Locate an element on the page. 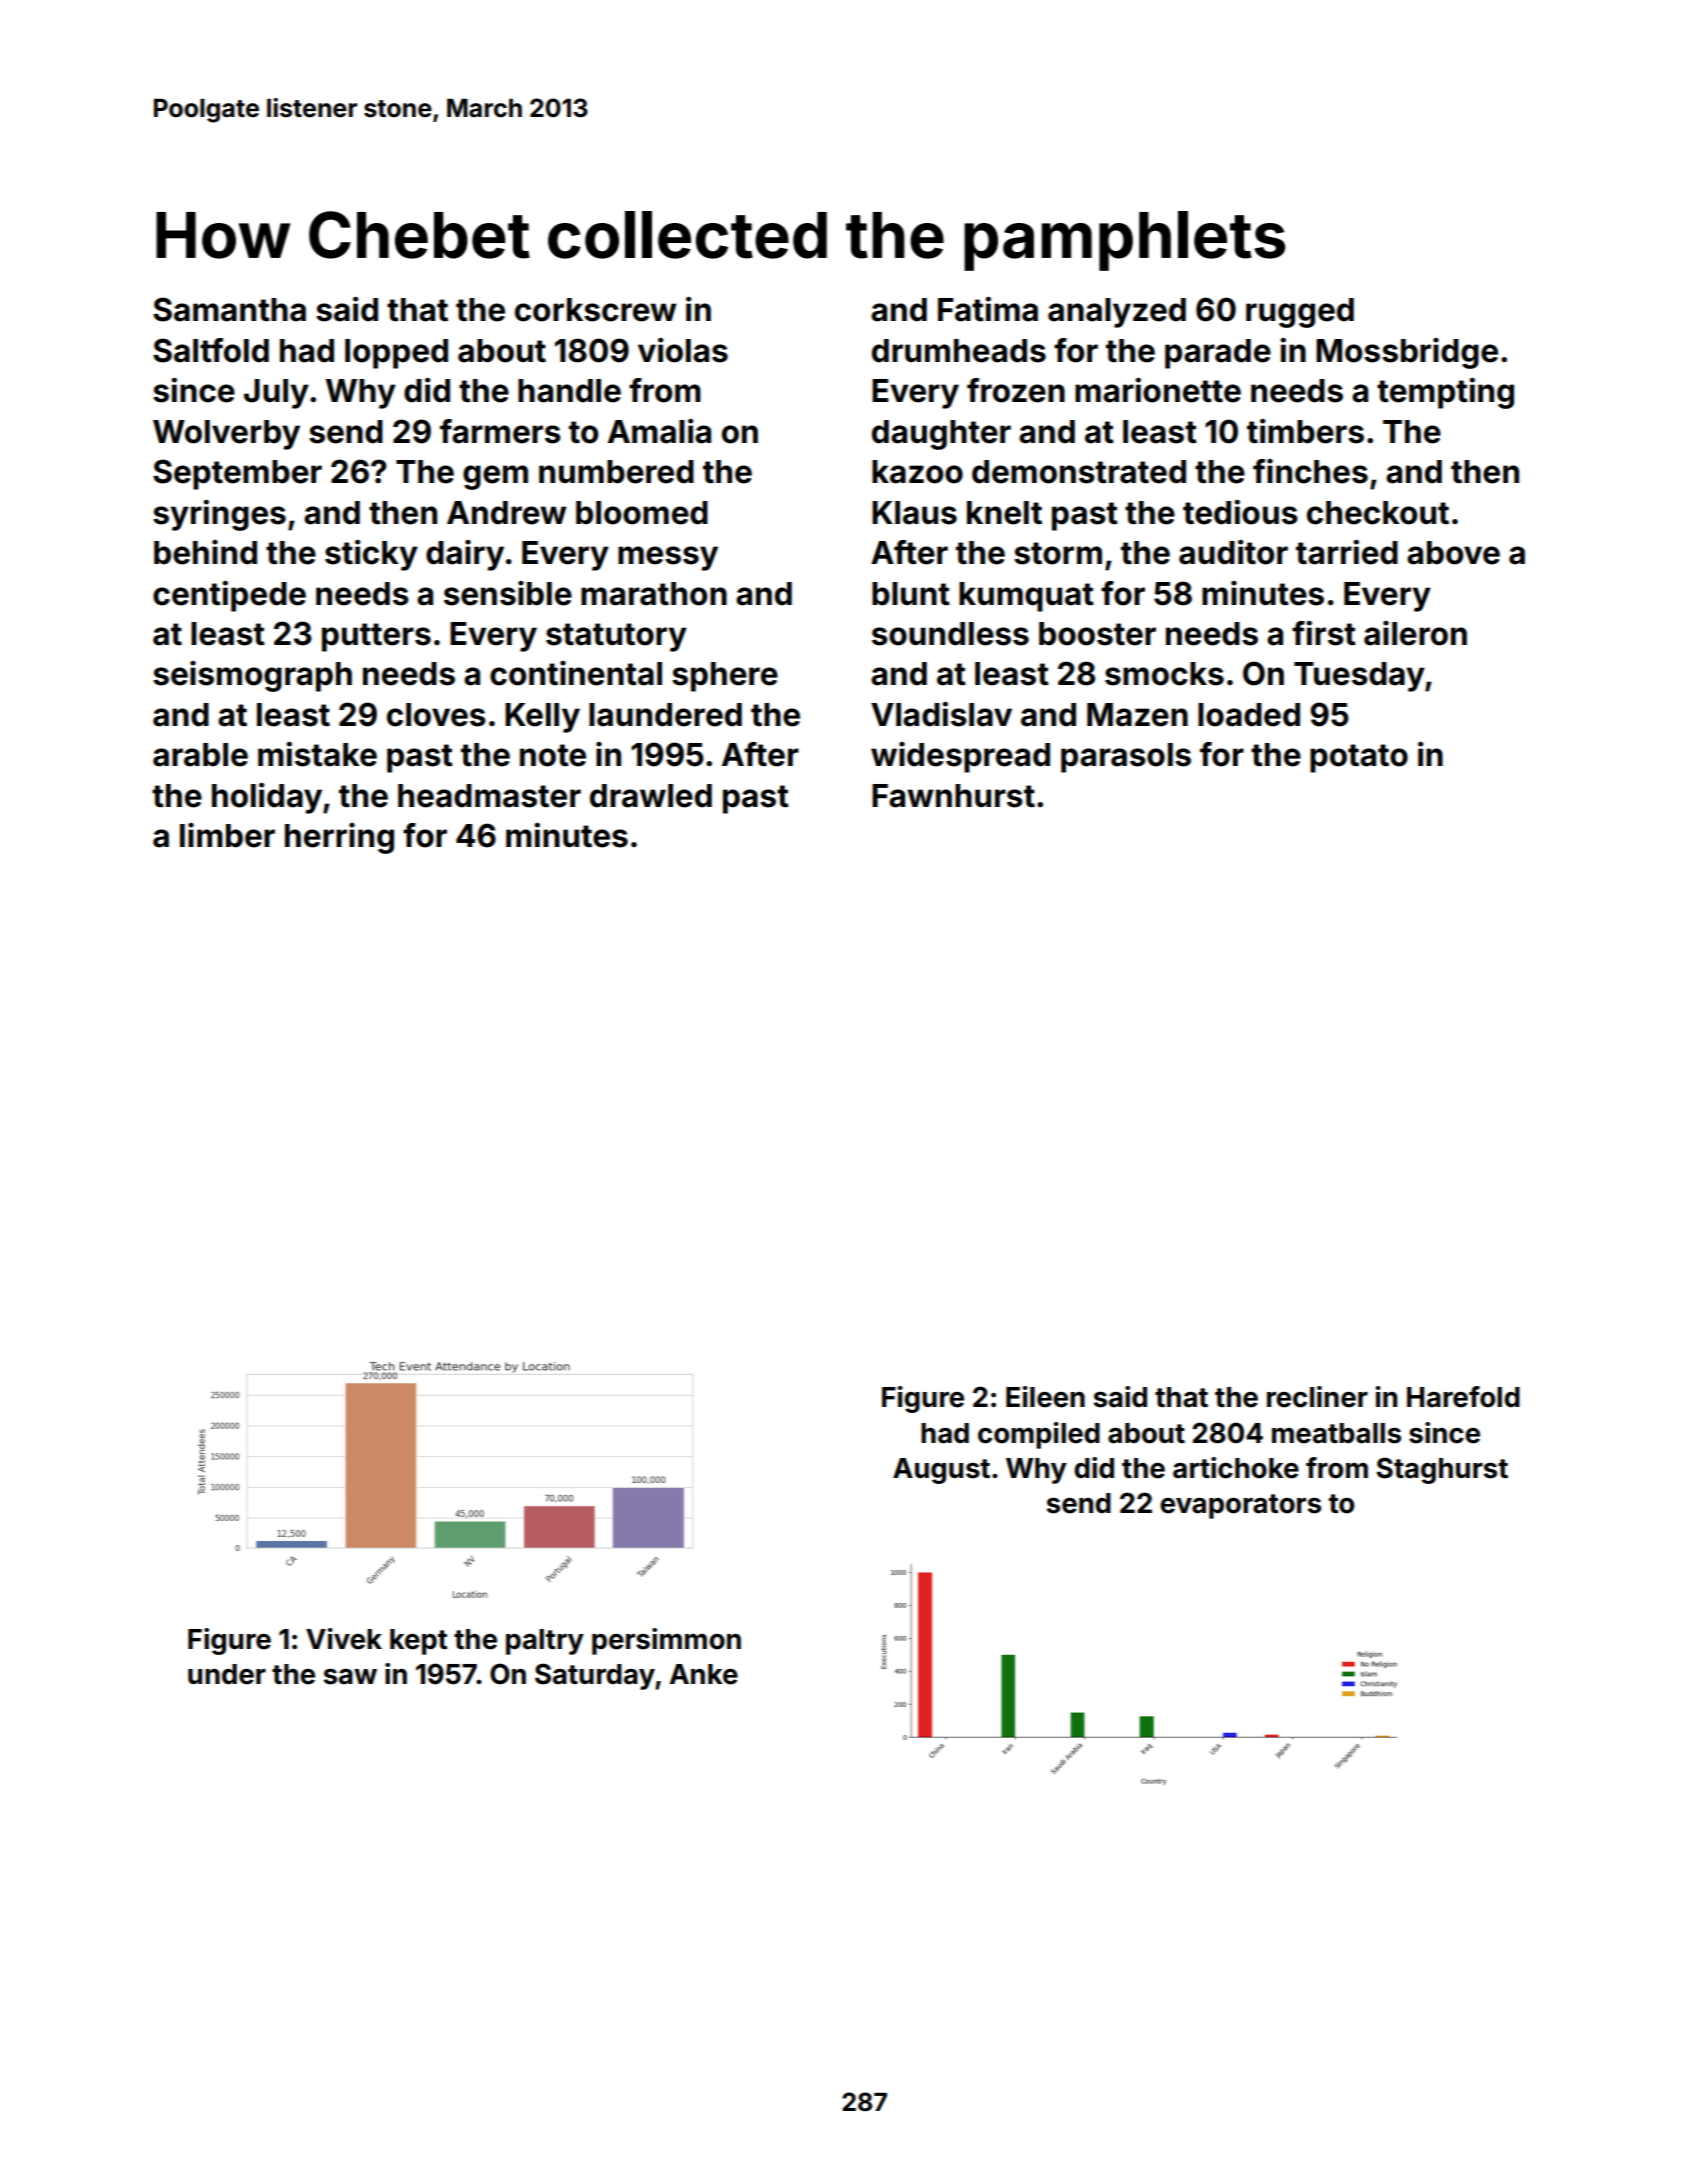 The height and width of the page is (2178, 1683). parasols is located at coordinates (1126, 758).
